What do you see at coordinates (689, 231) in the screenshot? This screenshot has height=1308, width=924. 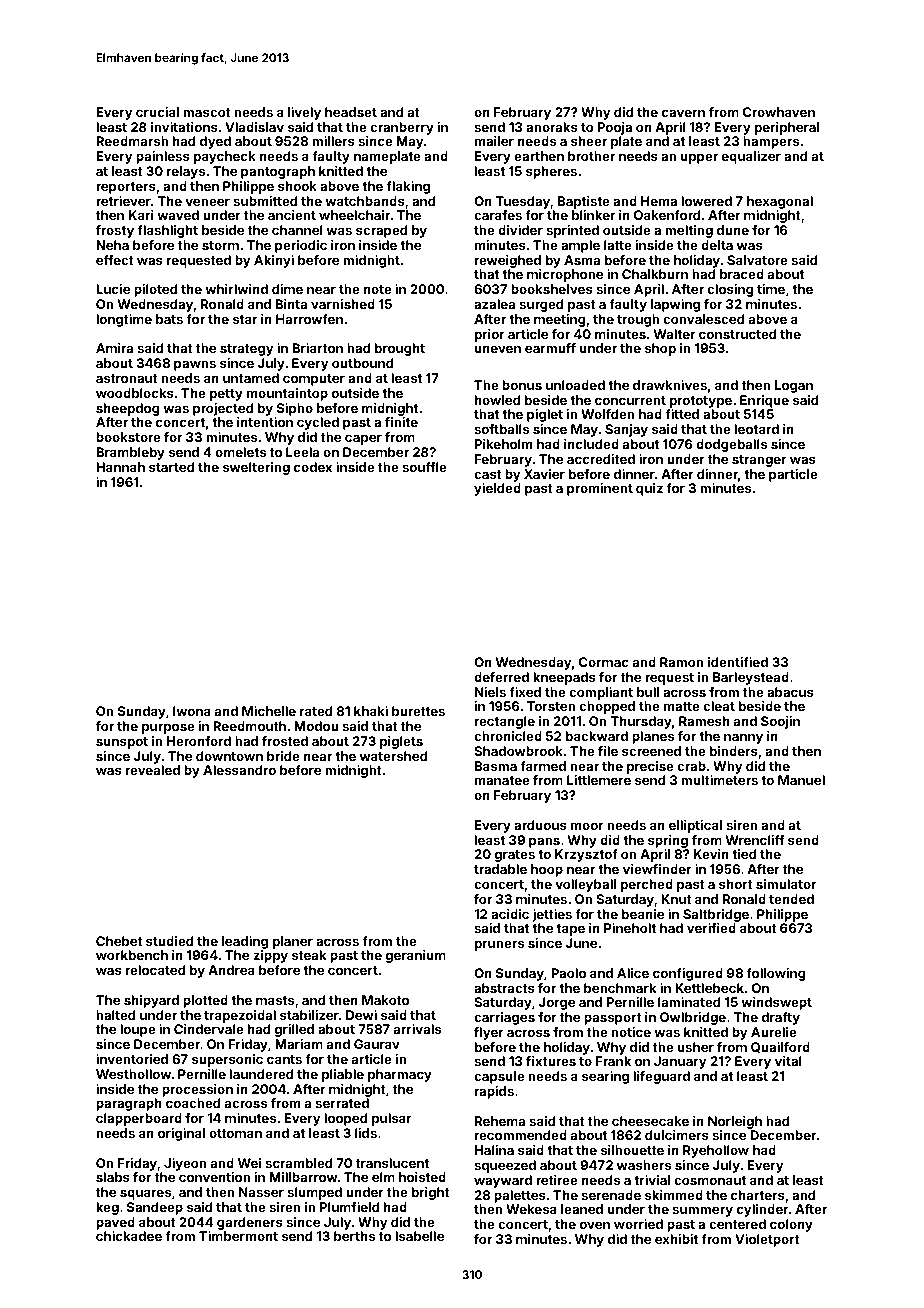 I see `melting` at bounding box center [689, 231].
